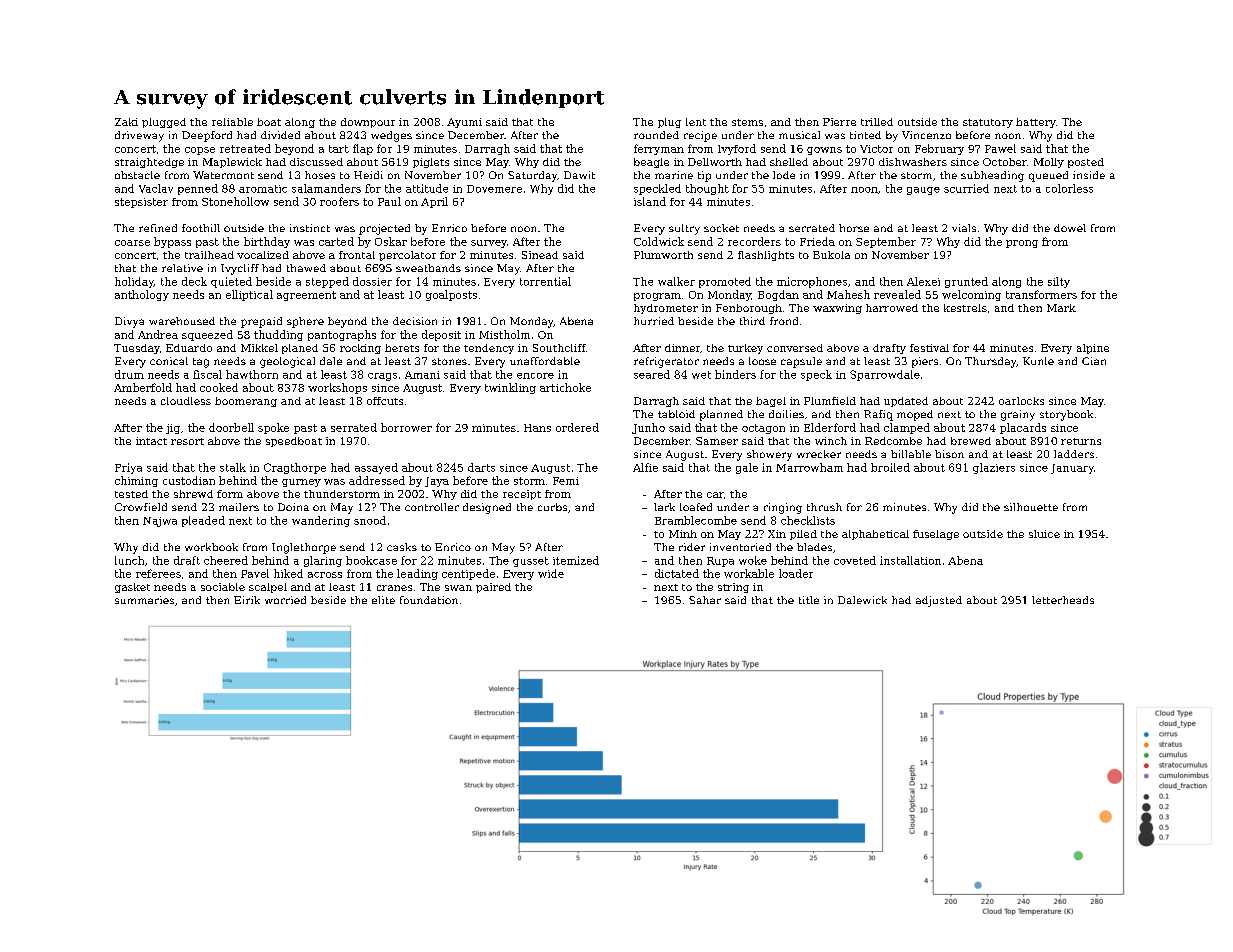 Image resolution: width=1233 pixels, height=952 pixels. What do you see at coordinates (1022, 244) in the page?
I see `prong` at bounding box center [1022, 244].
